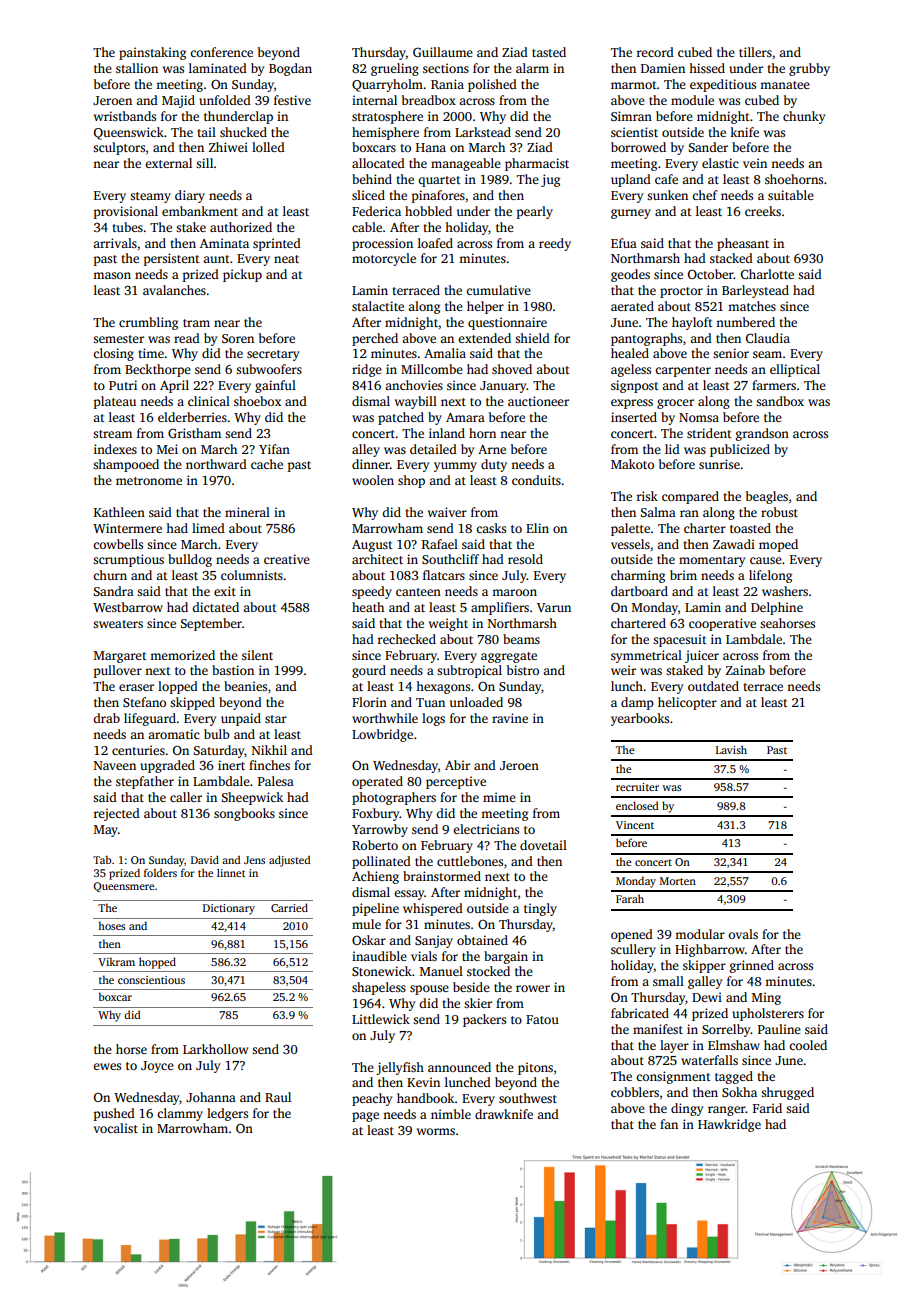 Image resolution: width=924 pixels, height=1308 pixels. I want to click on metronome, so click(149, 481).
